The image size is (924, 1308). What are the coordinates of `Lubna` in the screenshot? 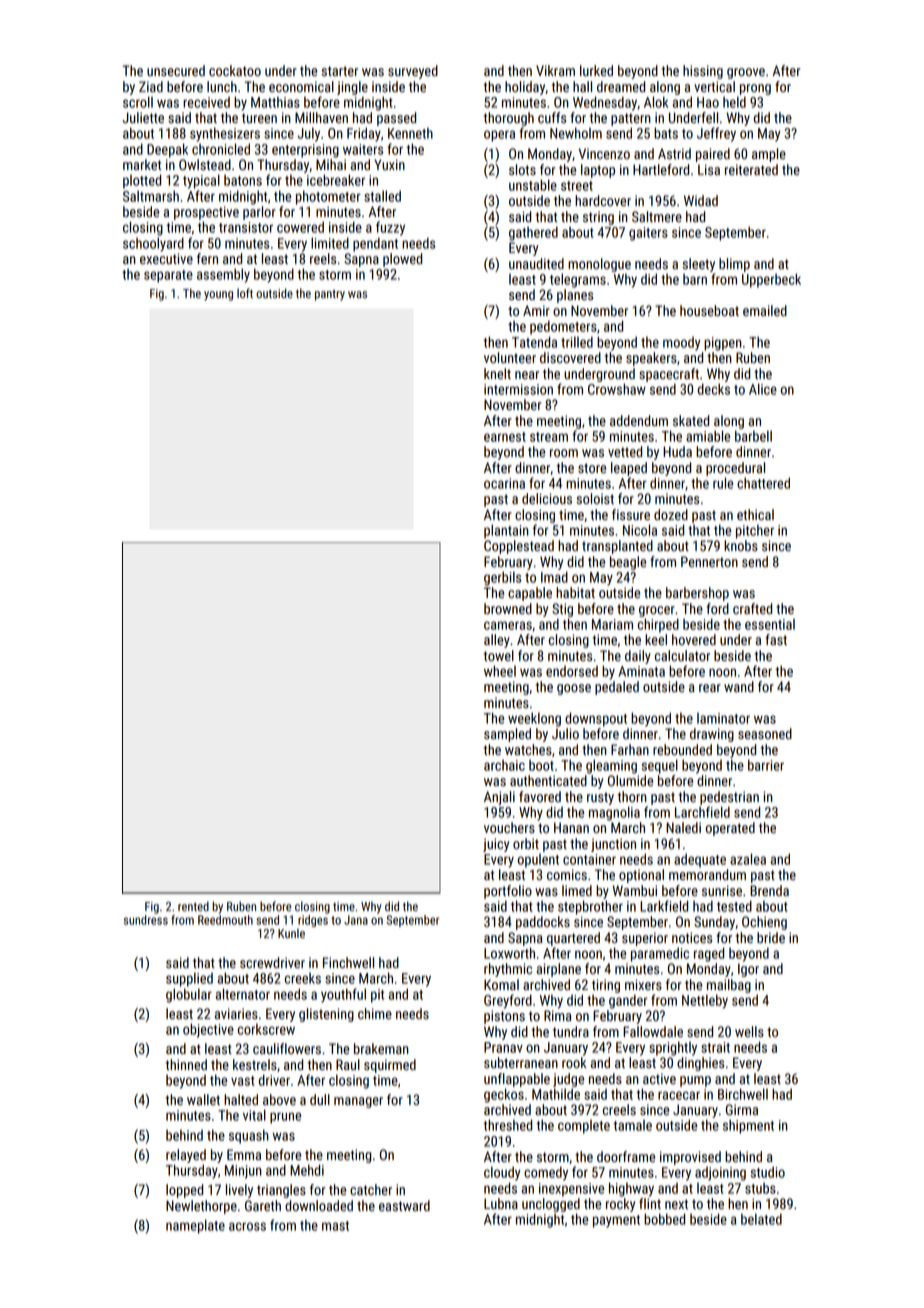 It's located at (501, 1203).
